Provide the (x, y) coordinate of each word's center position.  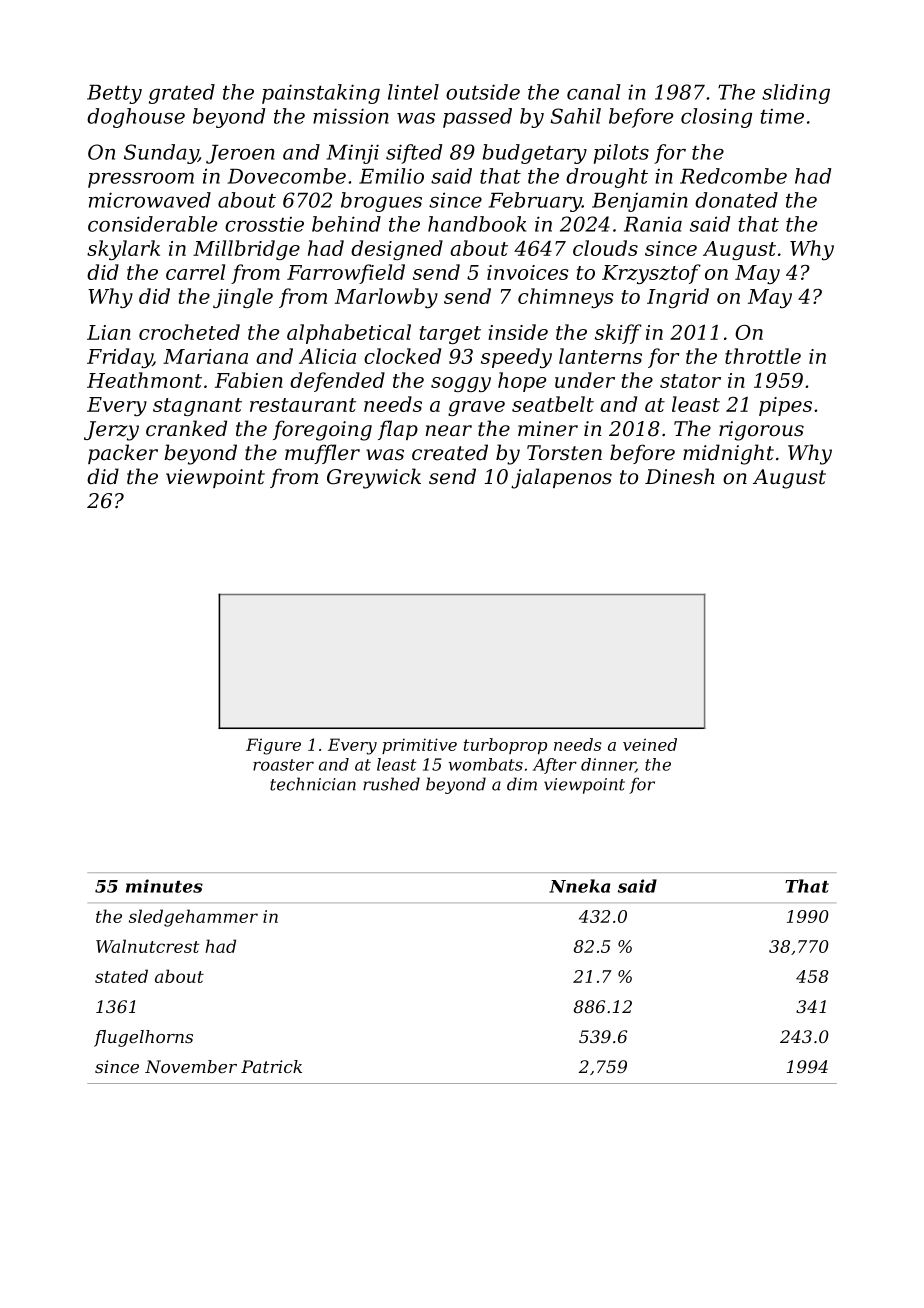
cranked (186, 428)
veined (650, 744)
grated (182, 94)
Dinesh (680, 476)
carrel (195, 272)
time (782, 116)
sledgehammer (193, 918)
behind (346, 224)
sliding (796, 94)
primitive (419, 746)
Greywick (374, 478)
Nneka (580, 886)
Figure (273, 746)
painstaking (321, 94)
